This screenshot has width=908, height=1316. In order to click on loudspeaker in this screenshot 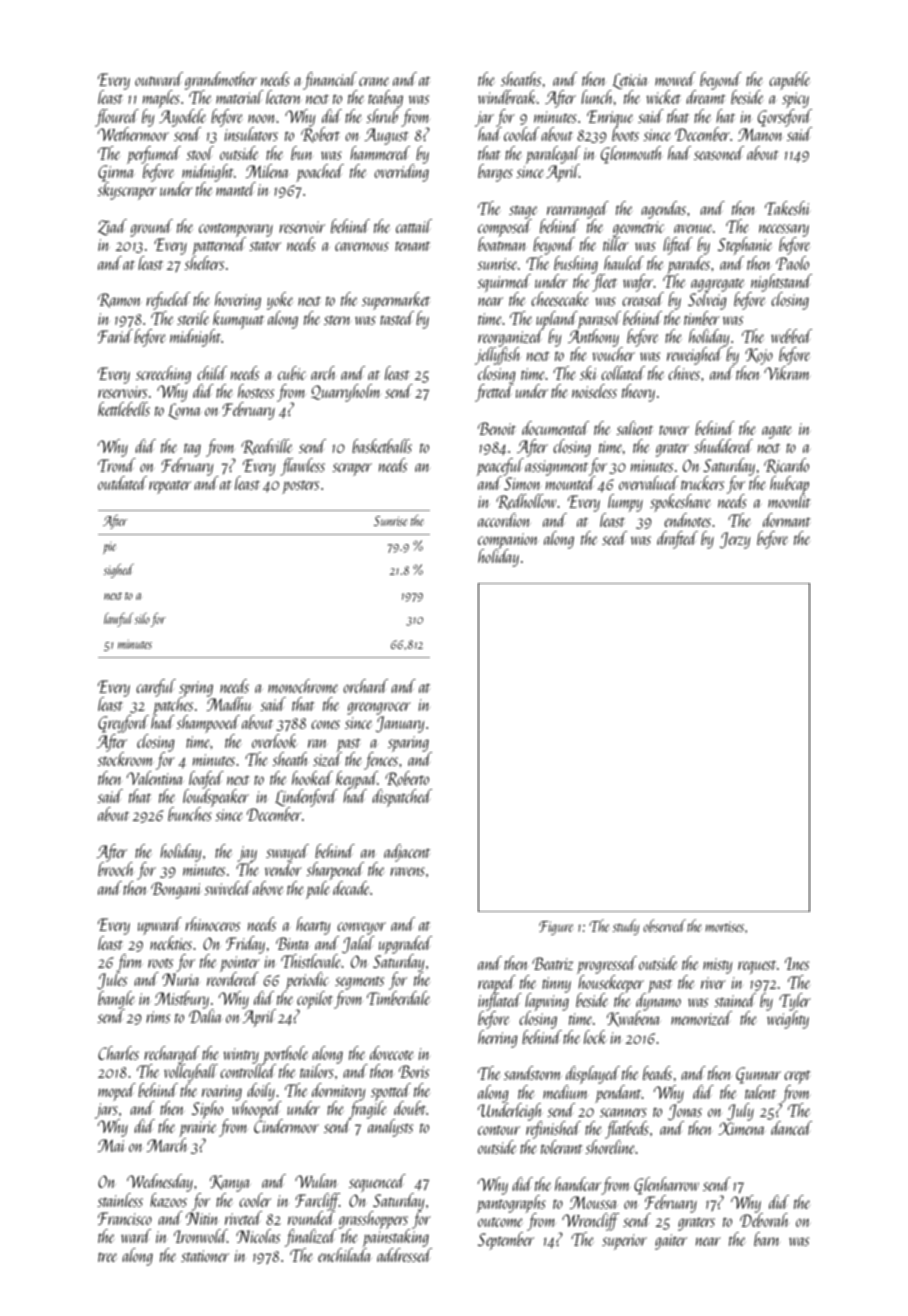, I will do `click(216, 797)`.
